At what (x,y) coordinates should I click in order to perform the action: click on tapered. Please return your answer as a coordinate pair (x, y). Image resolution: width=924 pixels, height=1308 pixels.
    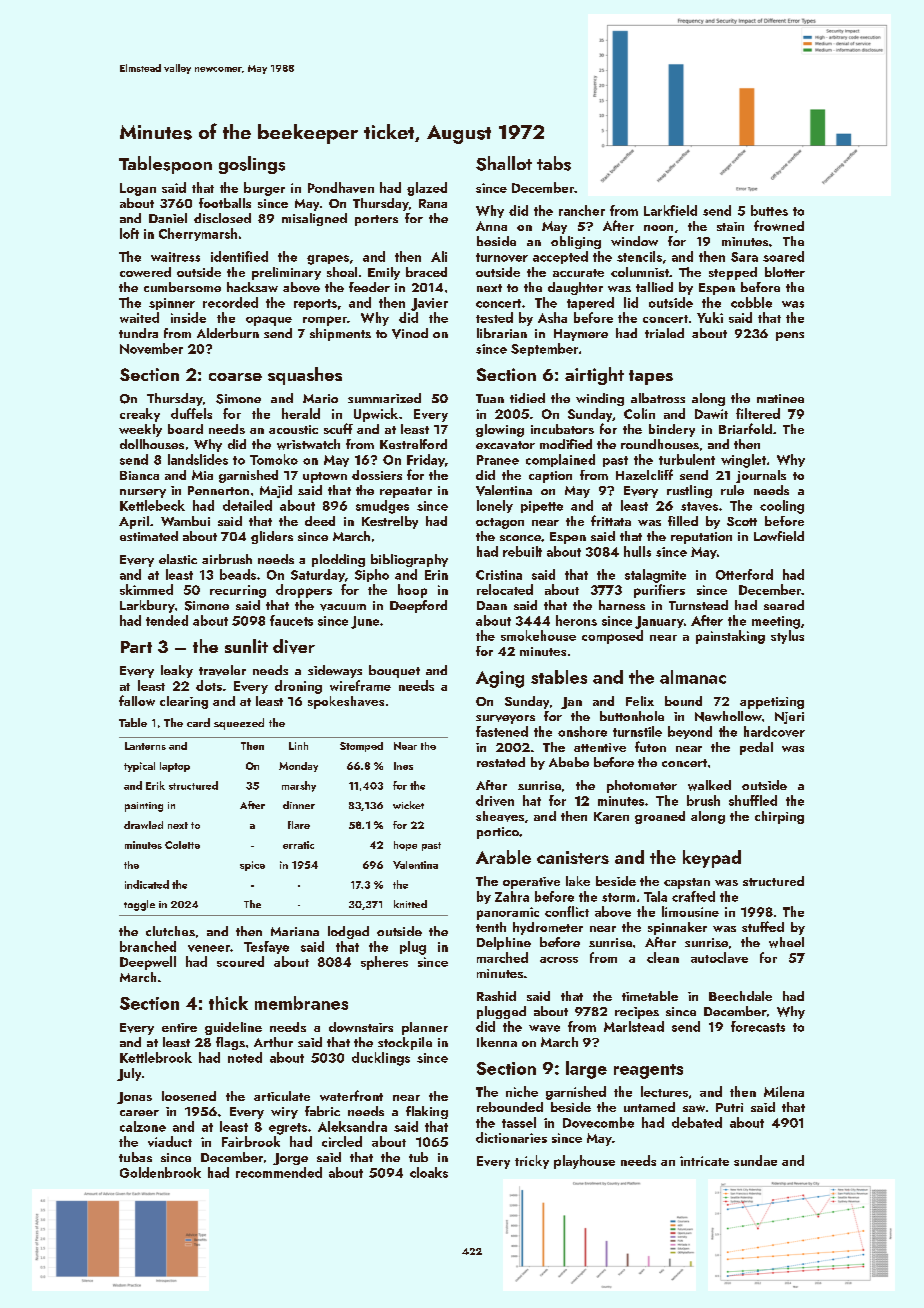
    Looking at the image, I should click on (590, 303).
